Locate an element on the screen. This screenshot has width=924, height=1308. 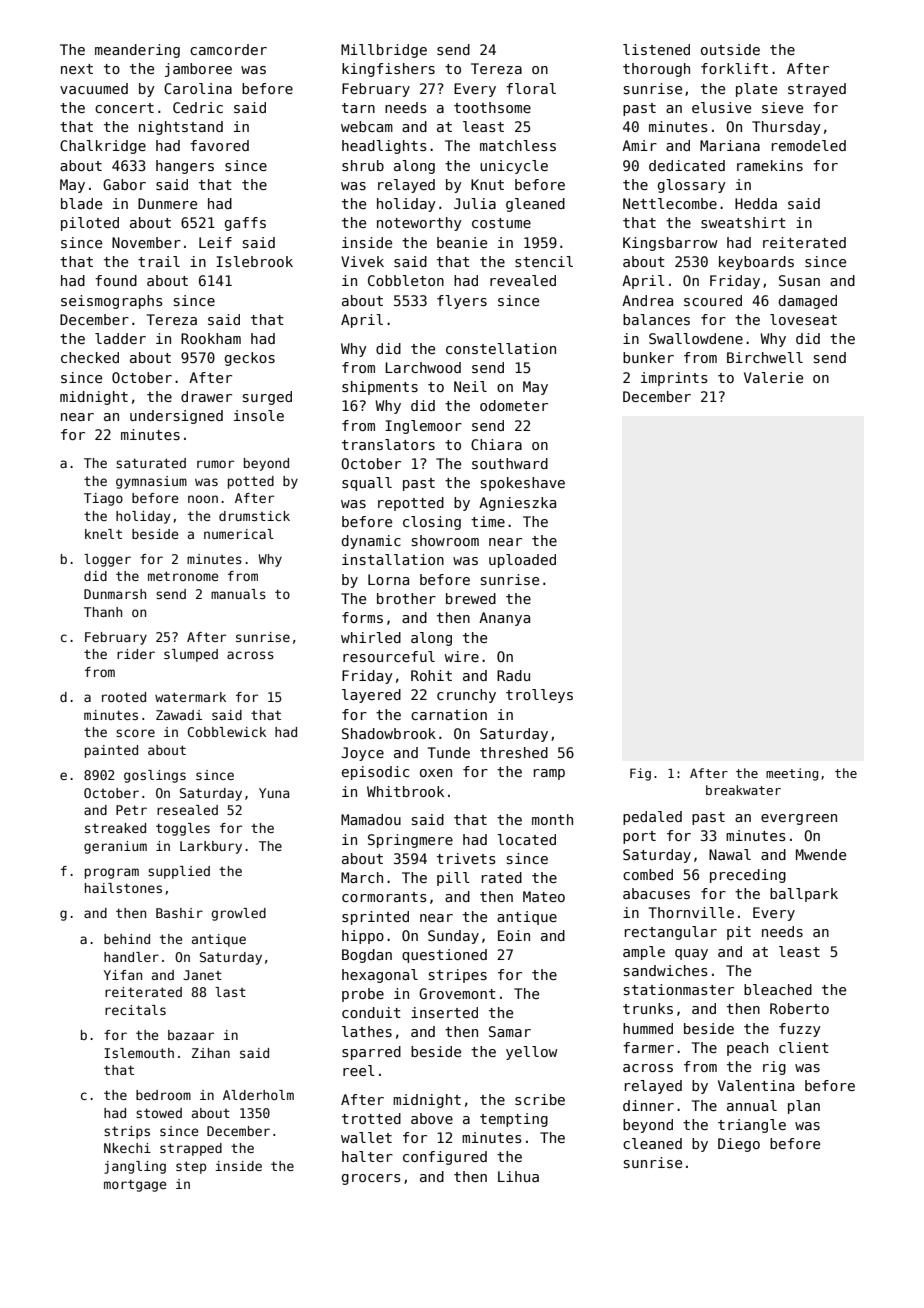
mortgage is located at coordinates (135, 1185).
